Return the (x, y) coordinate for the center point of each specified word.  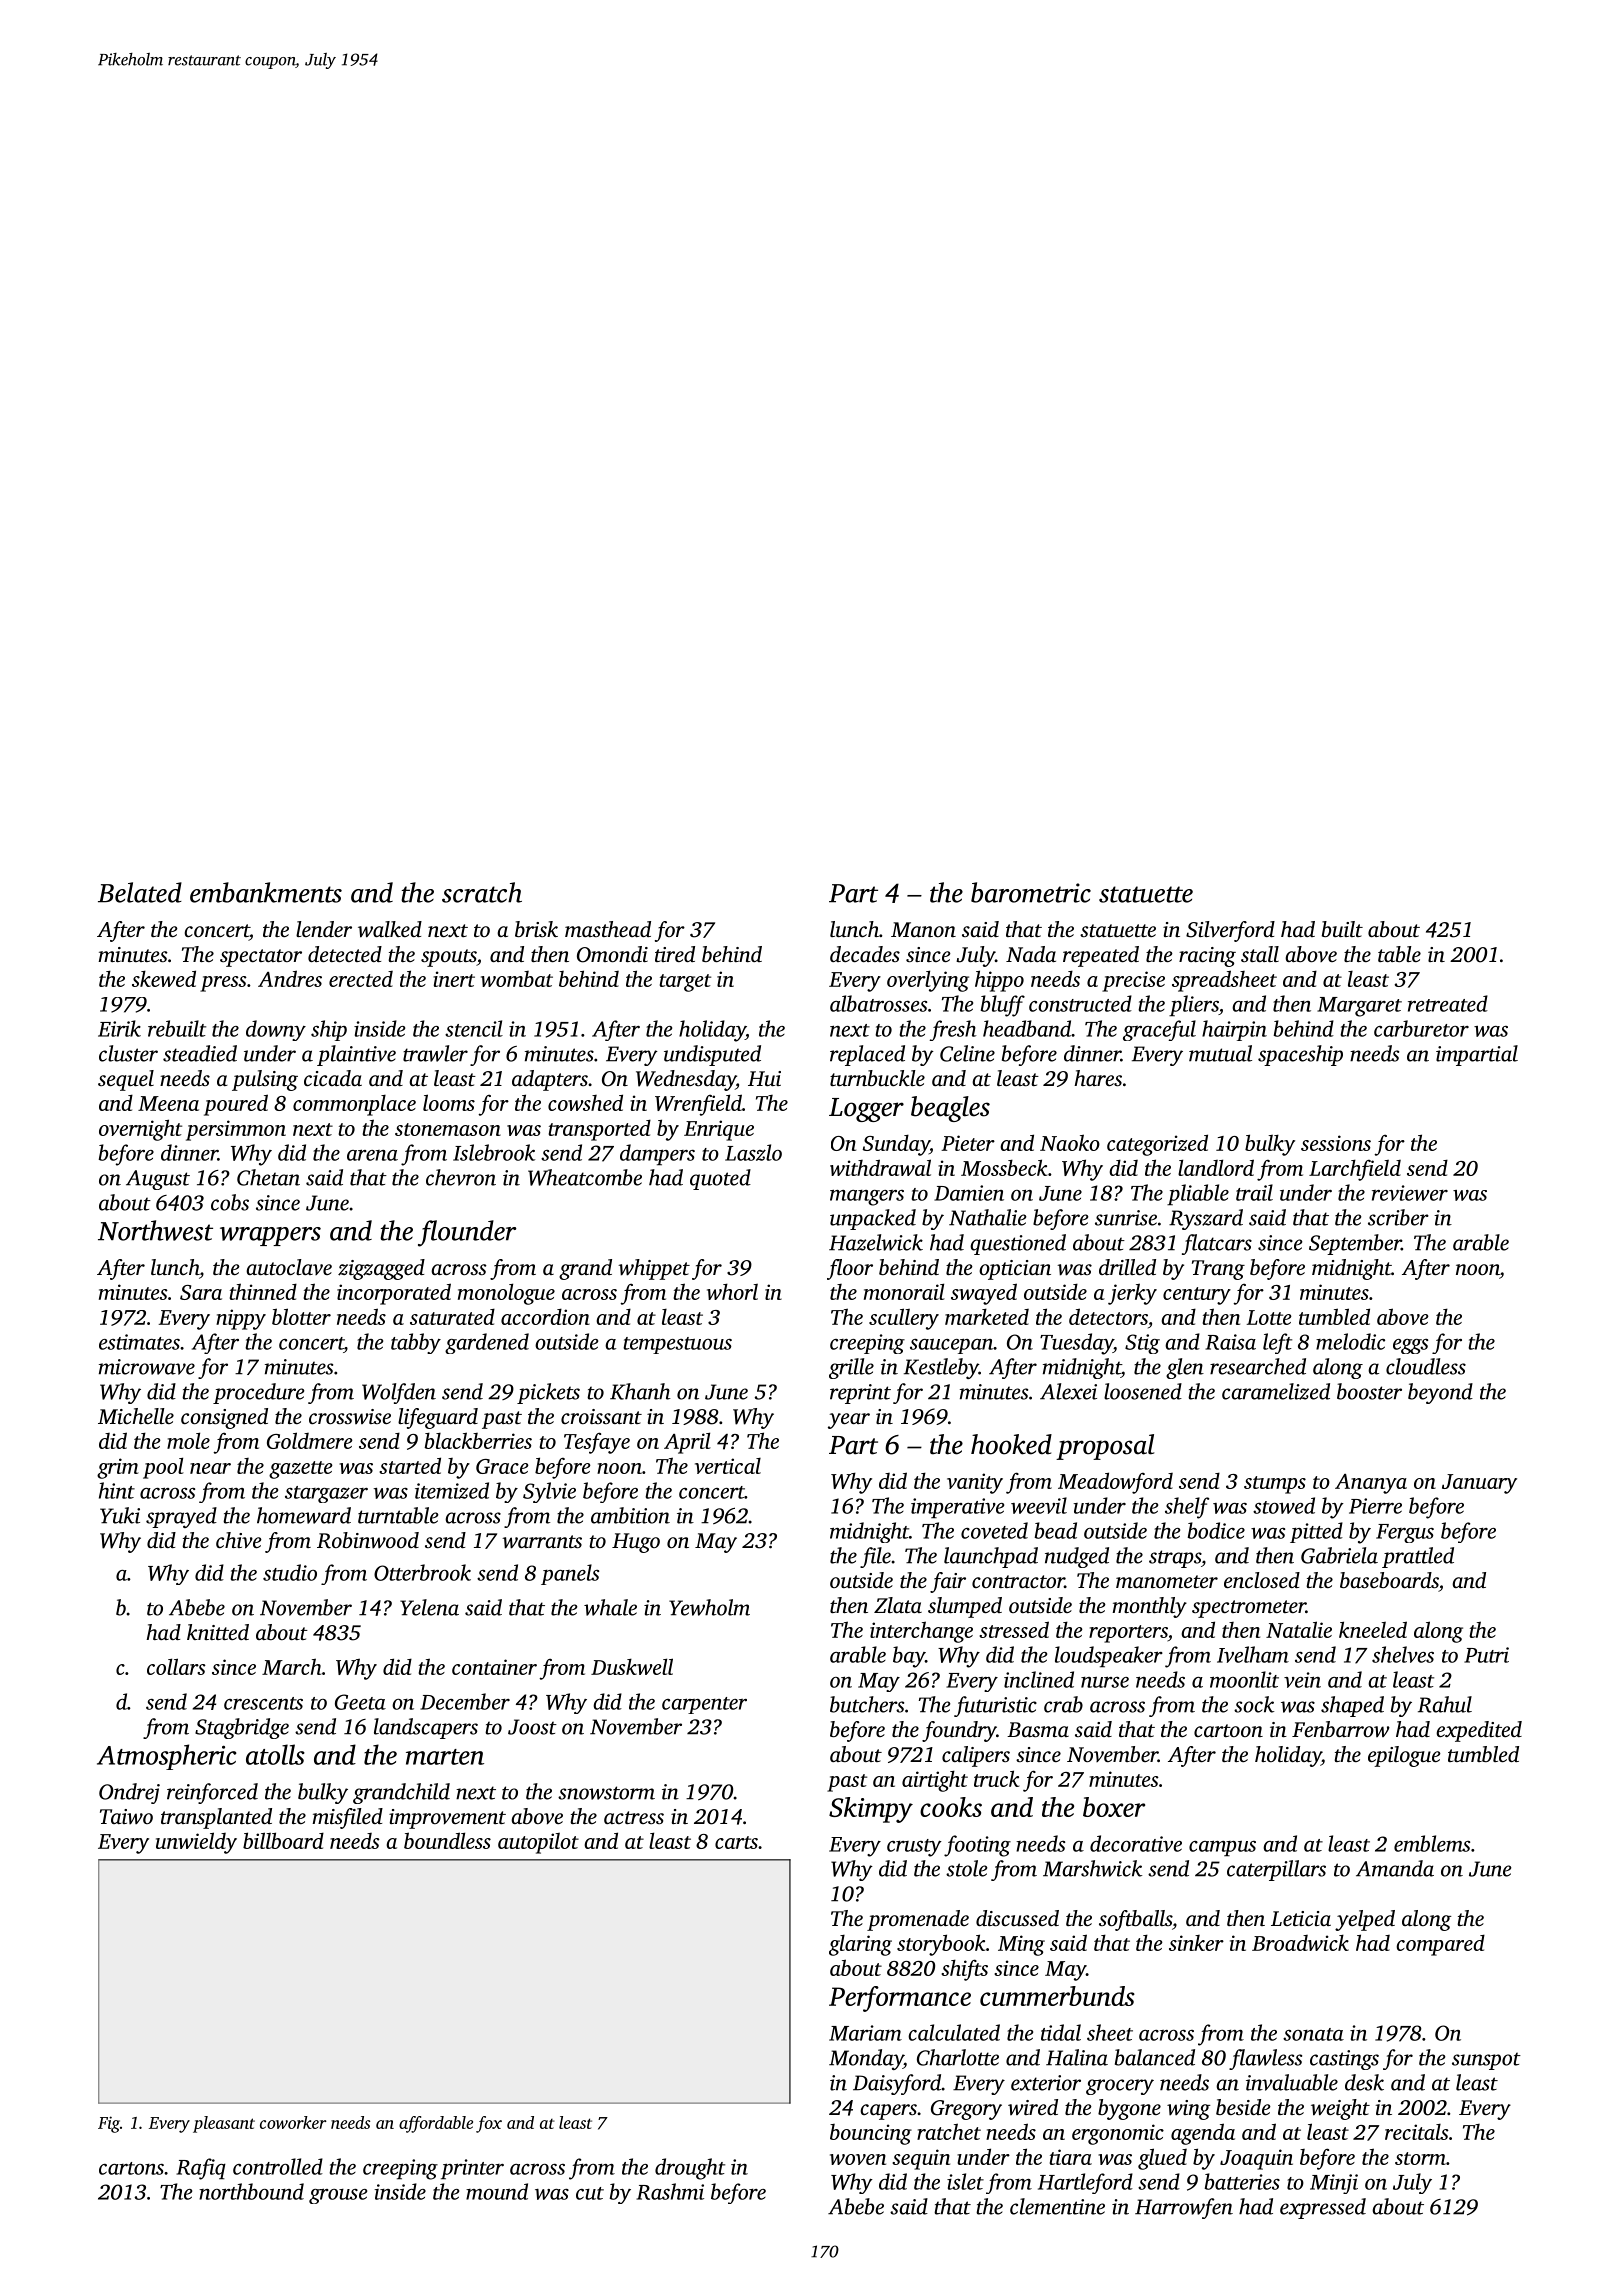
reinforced (212, 1793)
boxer (1114, 1807)
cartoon (1228, 1730)
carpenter (704, 1705)
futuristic (995, 1706)
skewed (164, 978)
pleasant (224, 2124)
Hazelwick (876, 1242)
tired (675, 954)
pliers (1194, 1006)
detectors (1108, 1316)
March (292, 1666)
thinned (263, 1291)
